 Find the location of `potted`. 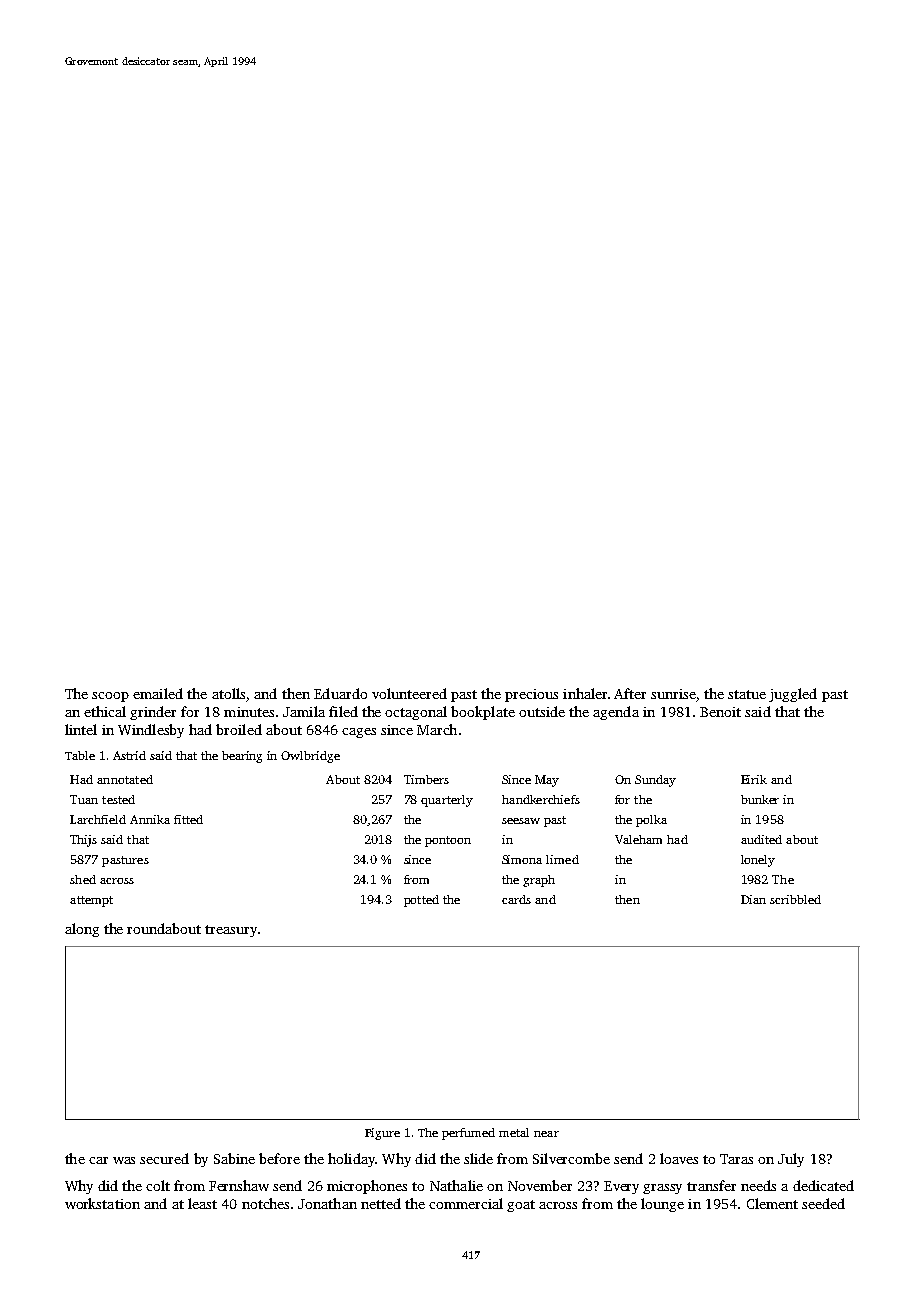

potted is located at coordinates (421, 901).
